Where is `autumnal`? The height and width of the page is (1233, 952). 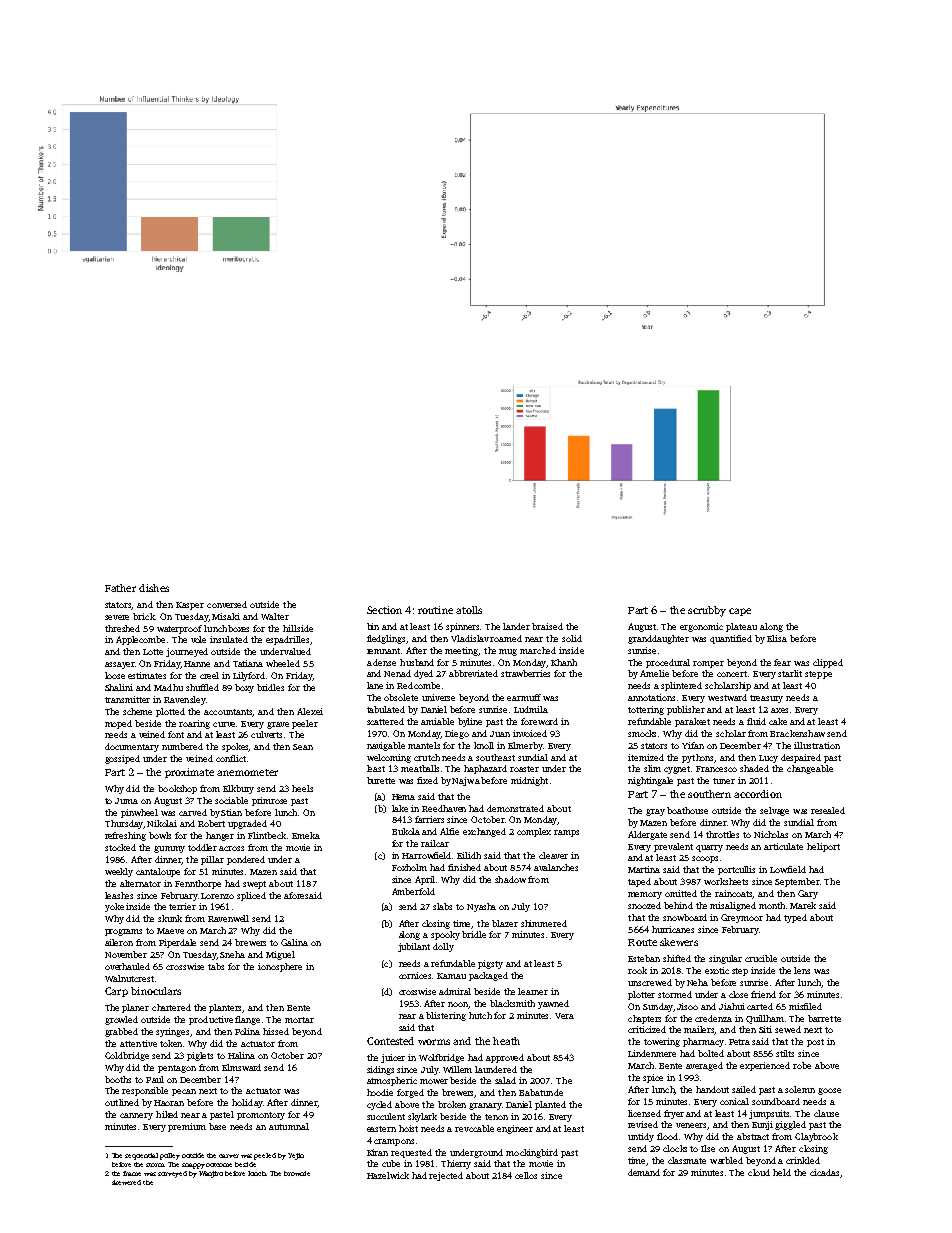
autumnal is located at coordinates (289, 1126).
